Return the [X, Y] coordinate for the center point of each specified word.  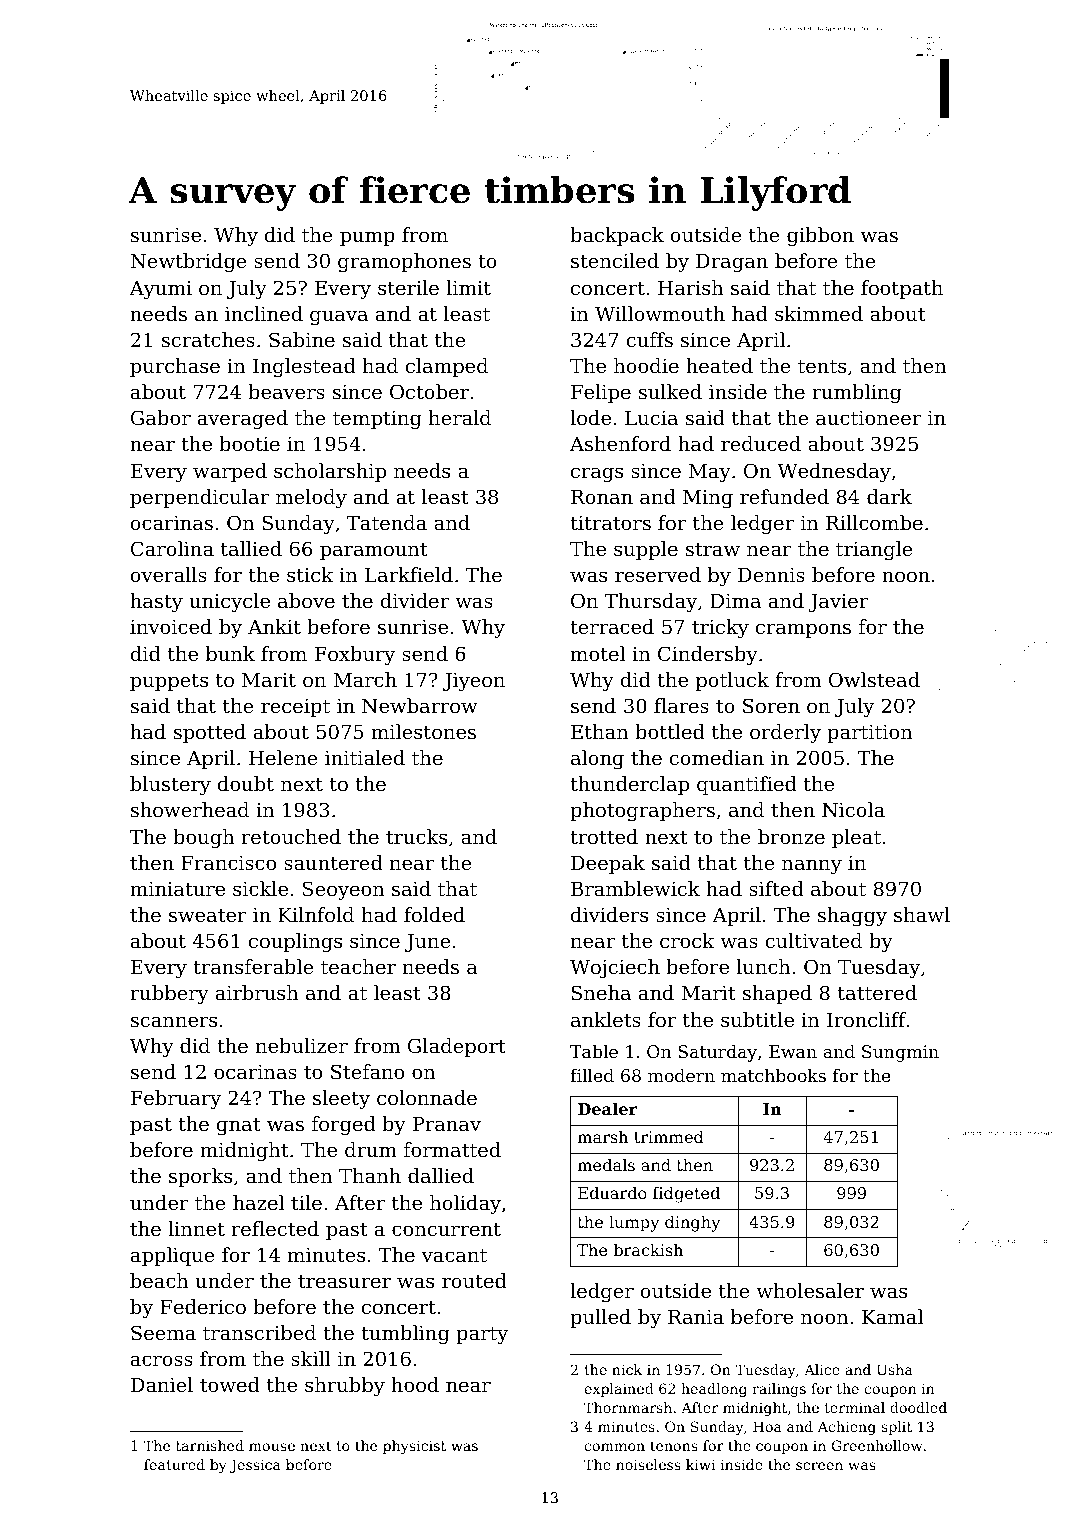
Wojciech [615, 969]
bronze [791, 837]
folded [434, 915]
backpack [617, 236]
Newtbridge [188, 263]
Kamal [892, 1317]
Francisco [228, 863]
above [306, 600]
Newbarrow [420, 706]
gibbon [820, 237]
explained [619, 1390]
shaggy [852, 917]
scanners [174, 1022]
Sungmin [900, 1053]
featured [174, 1464]
